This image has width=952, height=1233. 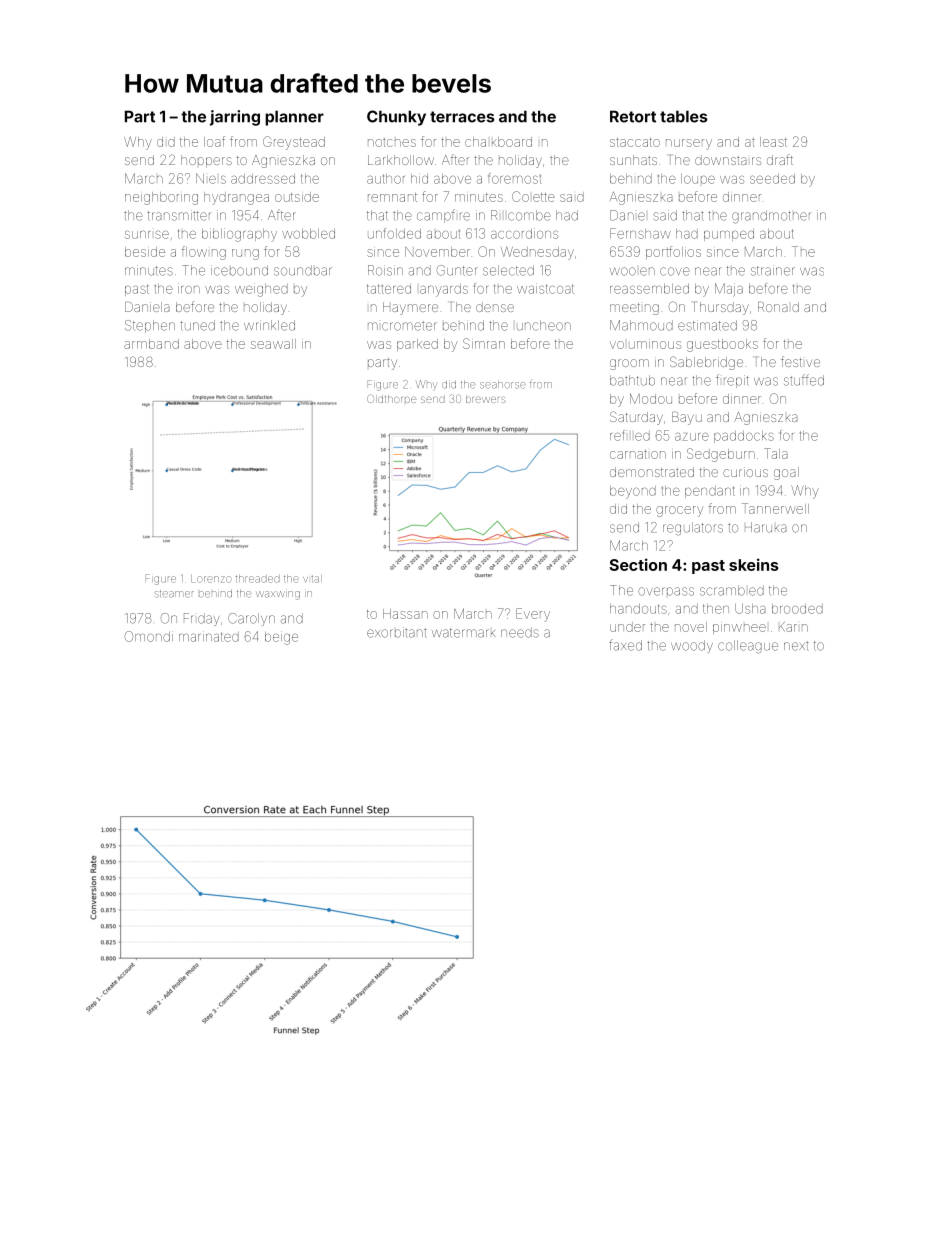 I want to click on loupe, so click(x=698, y=179).
